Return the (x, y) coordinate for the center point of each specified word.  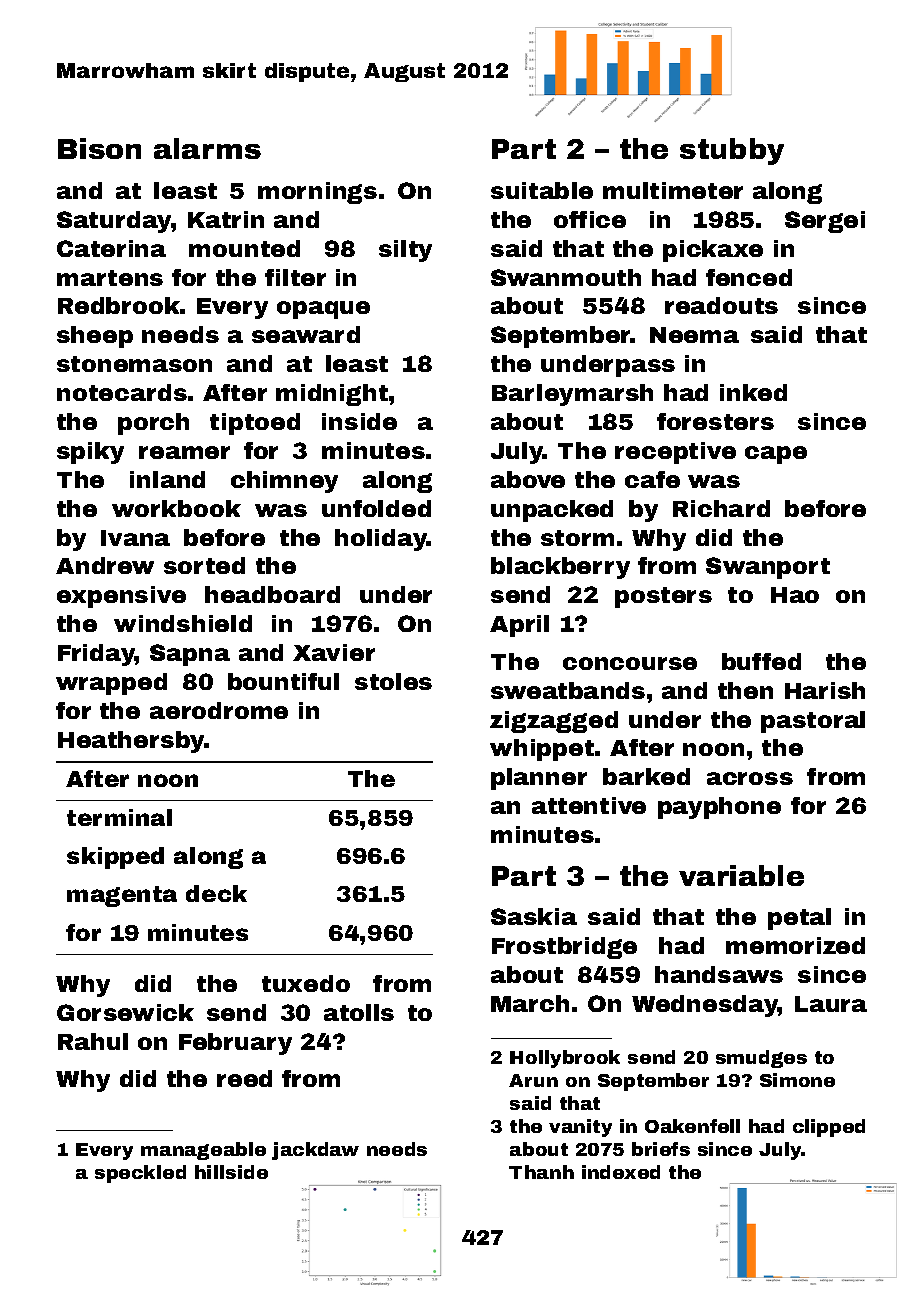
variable (741, 875)
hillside (231, 1172)
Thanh (541, 1172)
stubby (732, 151)
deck (216, 893)
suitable (542, 190)
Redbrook (119, 305)
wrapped (111, 684)
